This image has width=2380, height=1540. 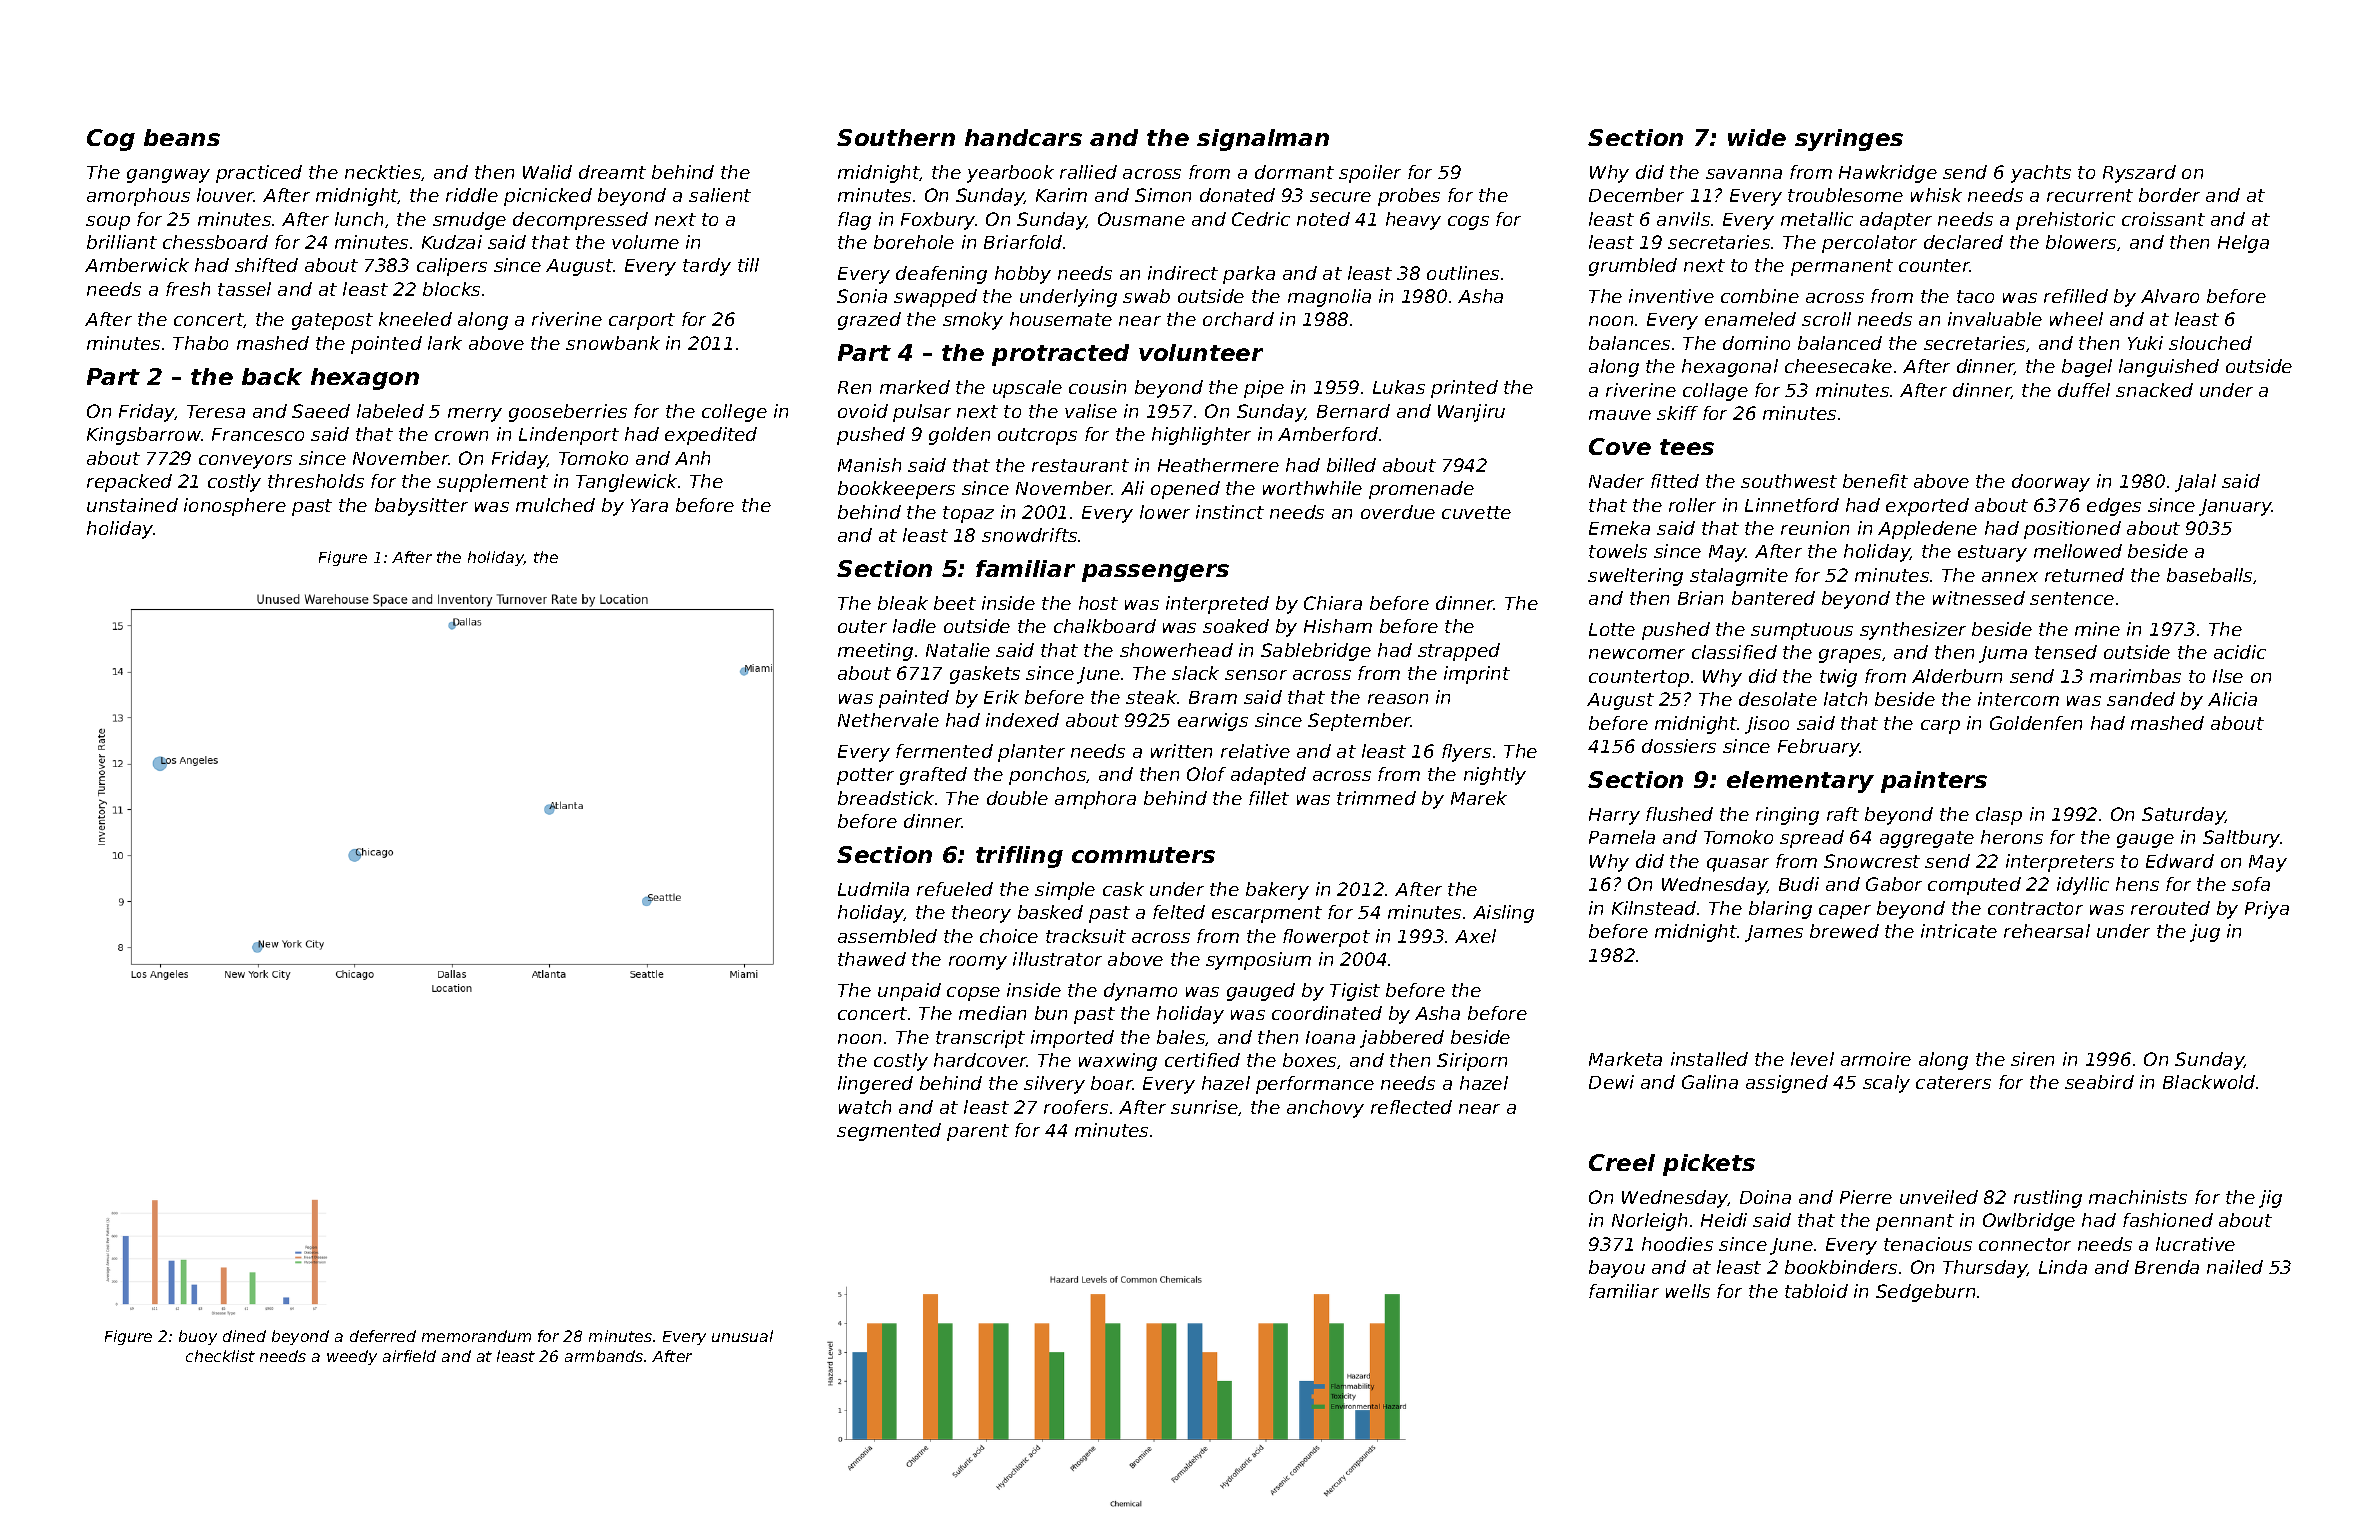 What do you see at coordinates (1963, 242) in the image?
I see `declared` at bounding box center [1963, 242].
